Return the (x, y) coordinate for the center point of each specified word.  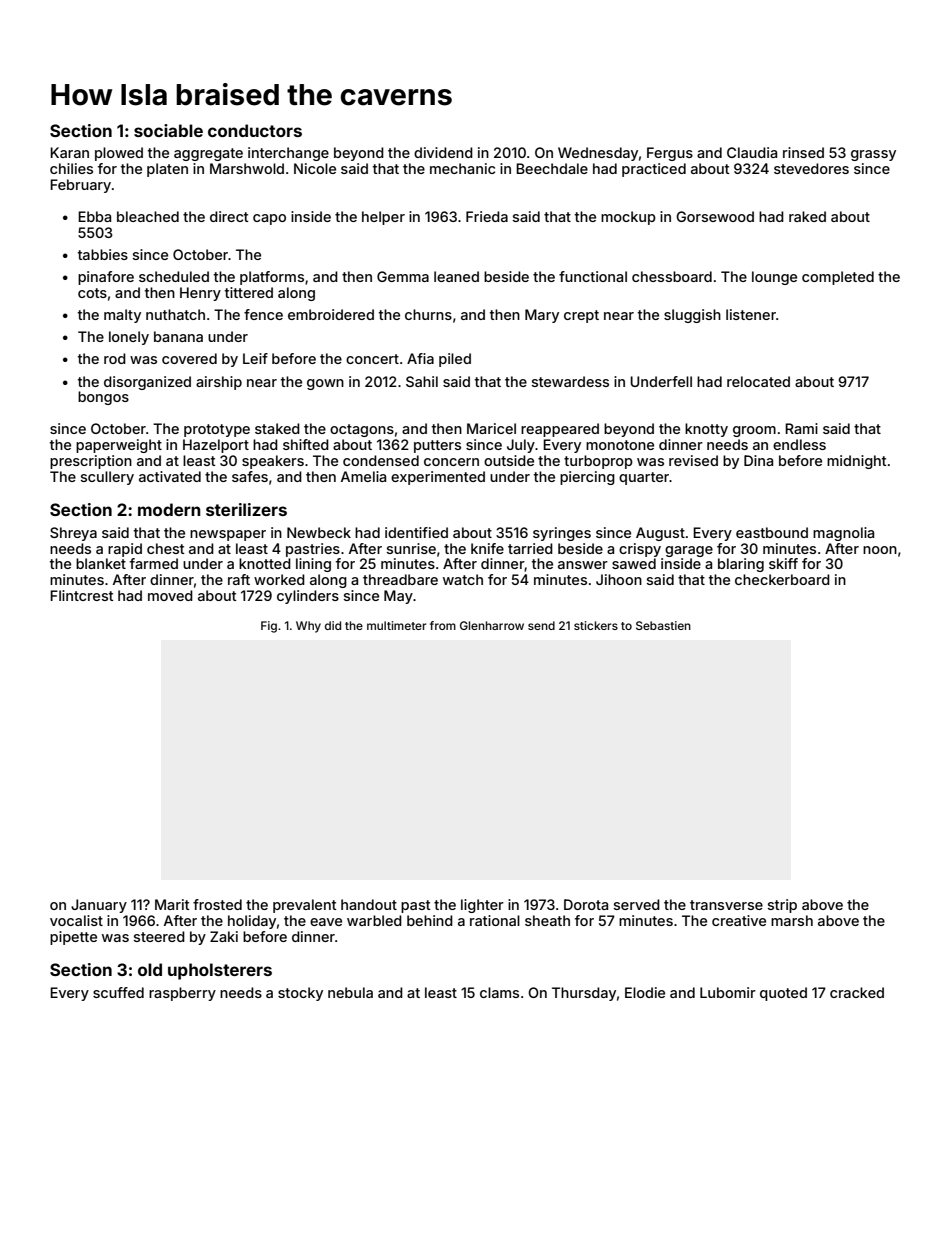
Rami (801, 428)
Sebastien (663, 625)
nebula (350, 992)
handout (369, 904)
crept (581, 316)
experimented (438, 478)
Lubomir (728, 992)
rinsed (803, 152)
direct (229, 216)
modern (169, 509)
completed (838, 278)
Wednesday (598, 154)
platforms (272, 278)
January (99, 906)
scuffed (118, 992)
